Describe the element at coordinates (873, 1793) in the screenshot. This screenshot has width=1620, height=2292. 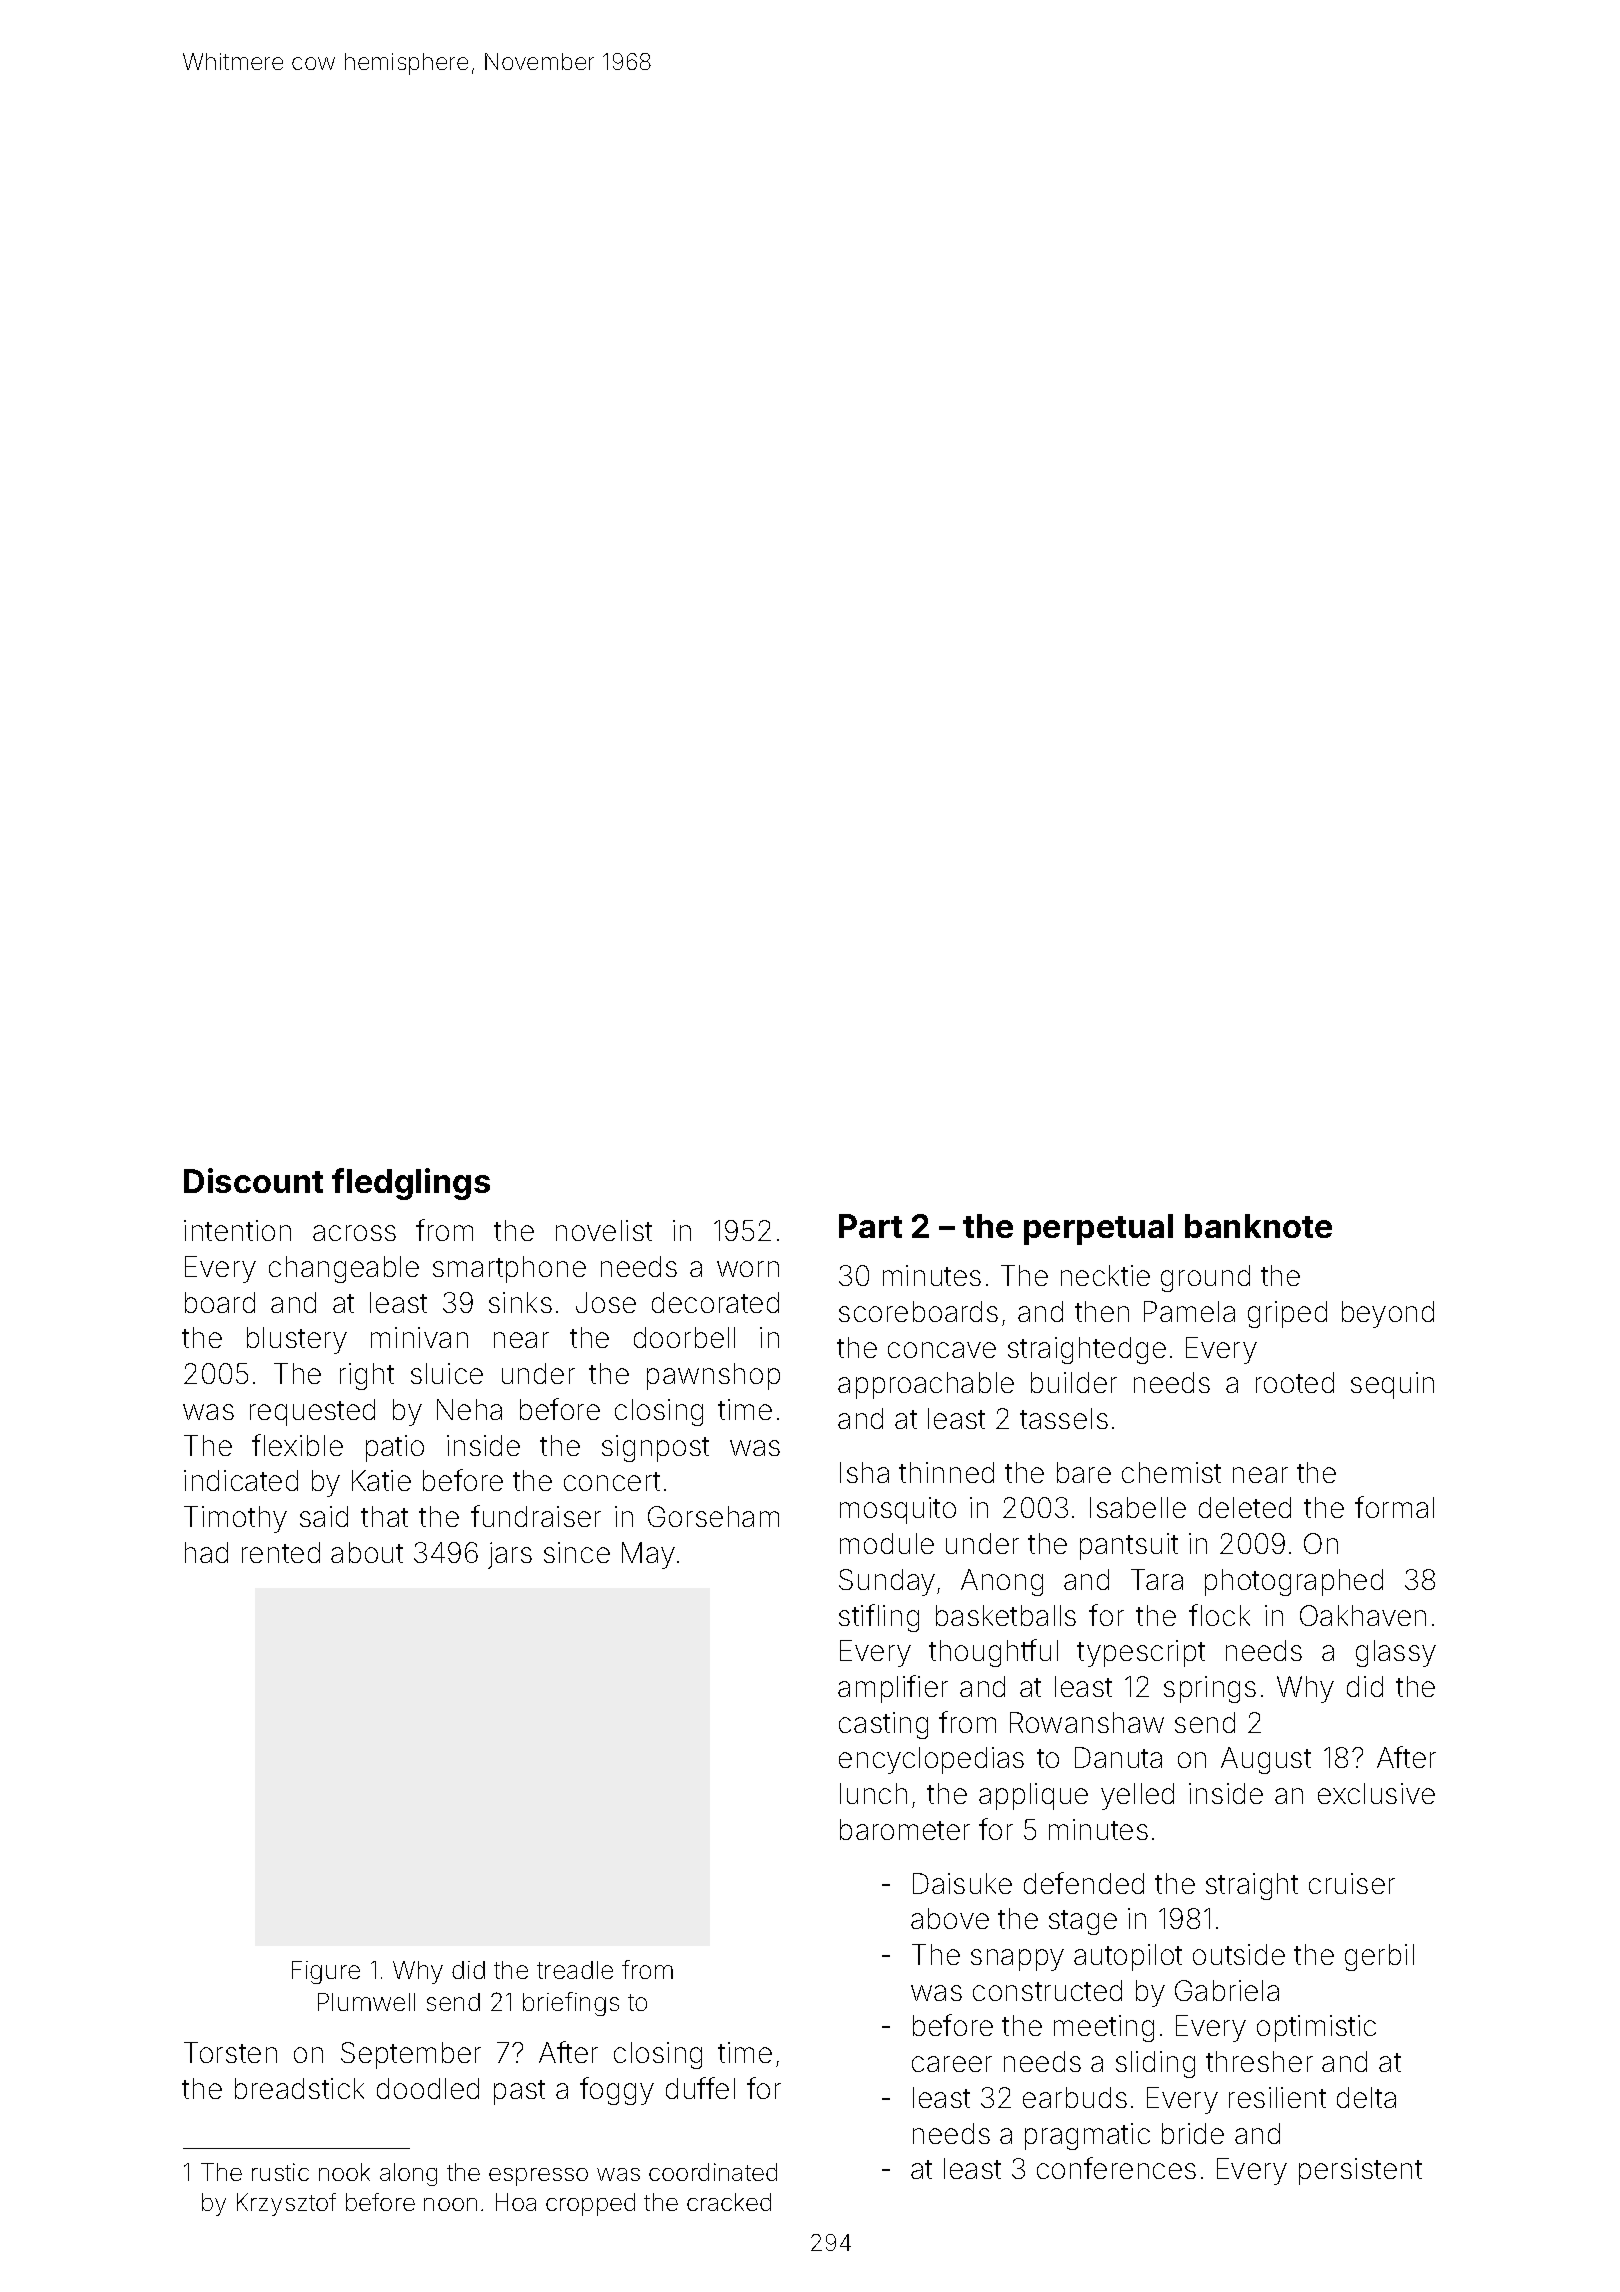
I see `lunch` at that location.
